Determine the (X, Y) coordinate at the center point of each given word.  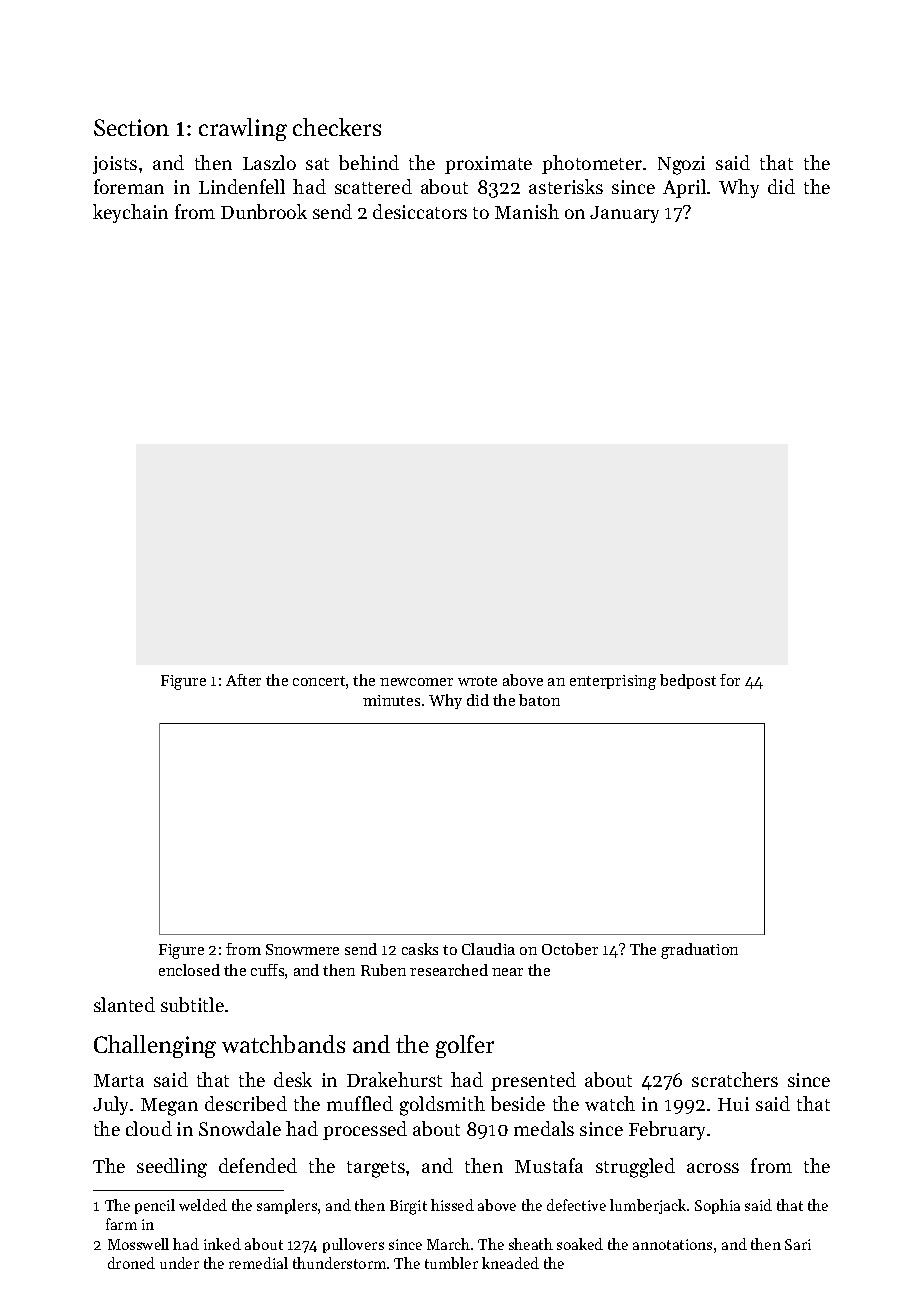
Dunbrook (264, 211)
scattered (373, 186)
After (243, 680)
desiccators (420, 211)
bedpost (688, 681)
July (110, 1105)
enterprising (613, 682)
